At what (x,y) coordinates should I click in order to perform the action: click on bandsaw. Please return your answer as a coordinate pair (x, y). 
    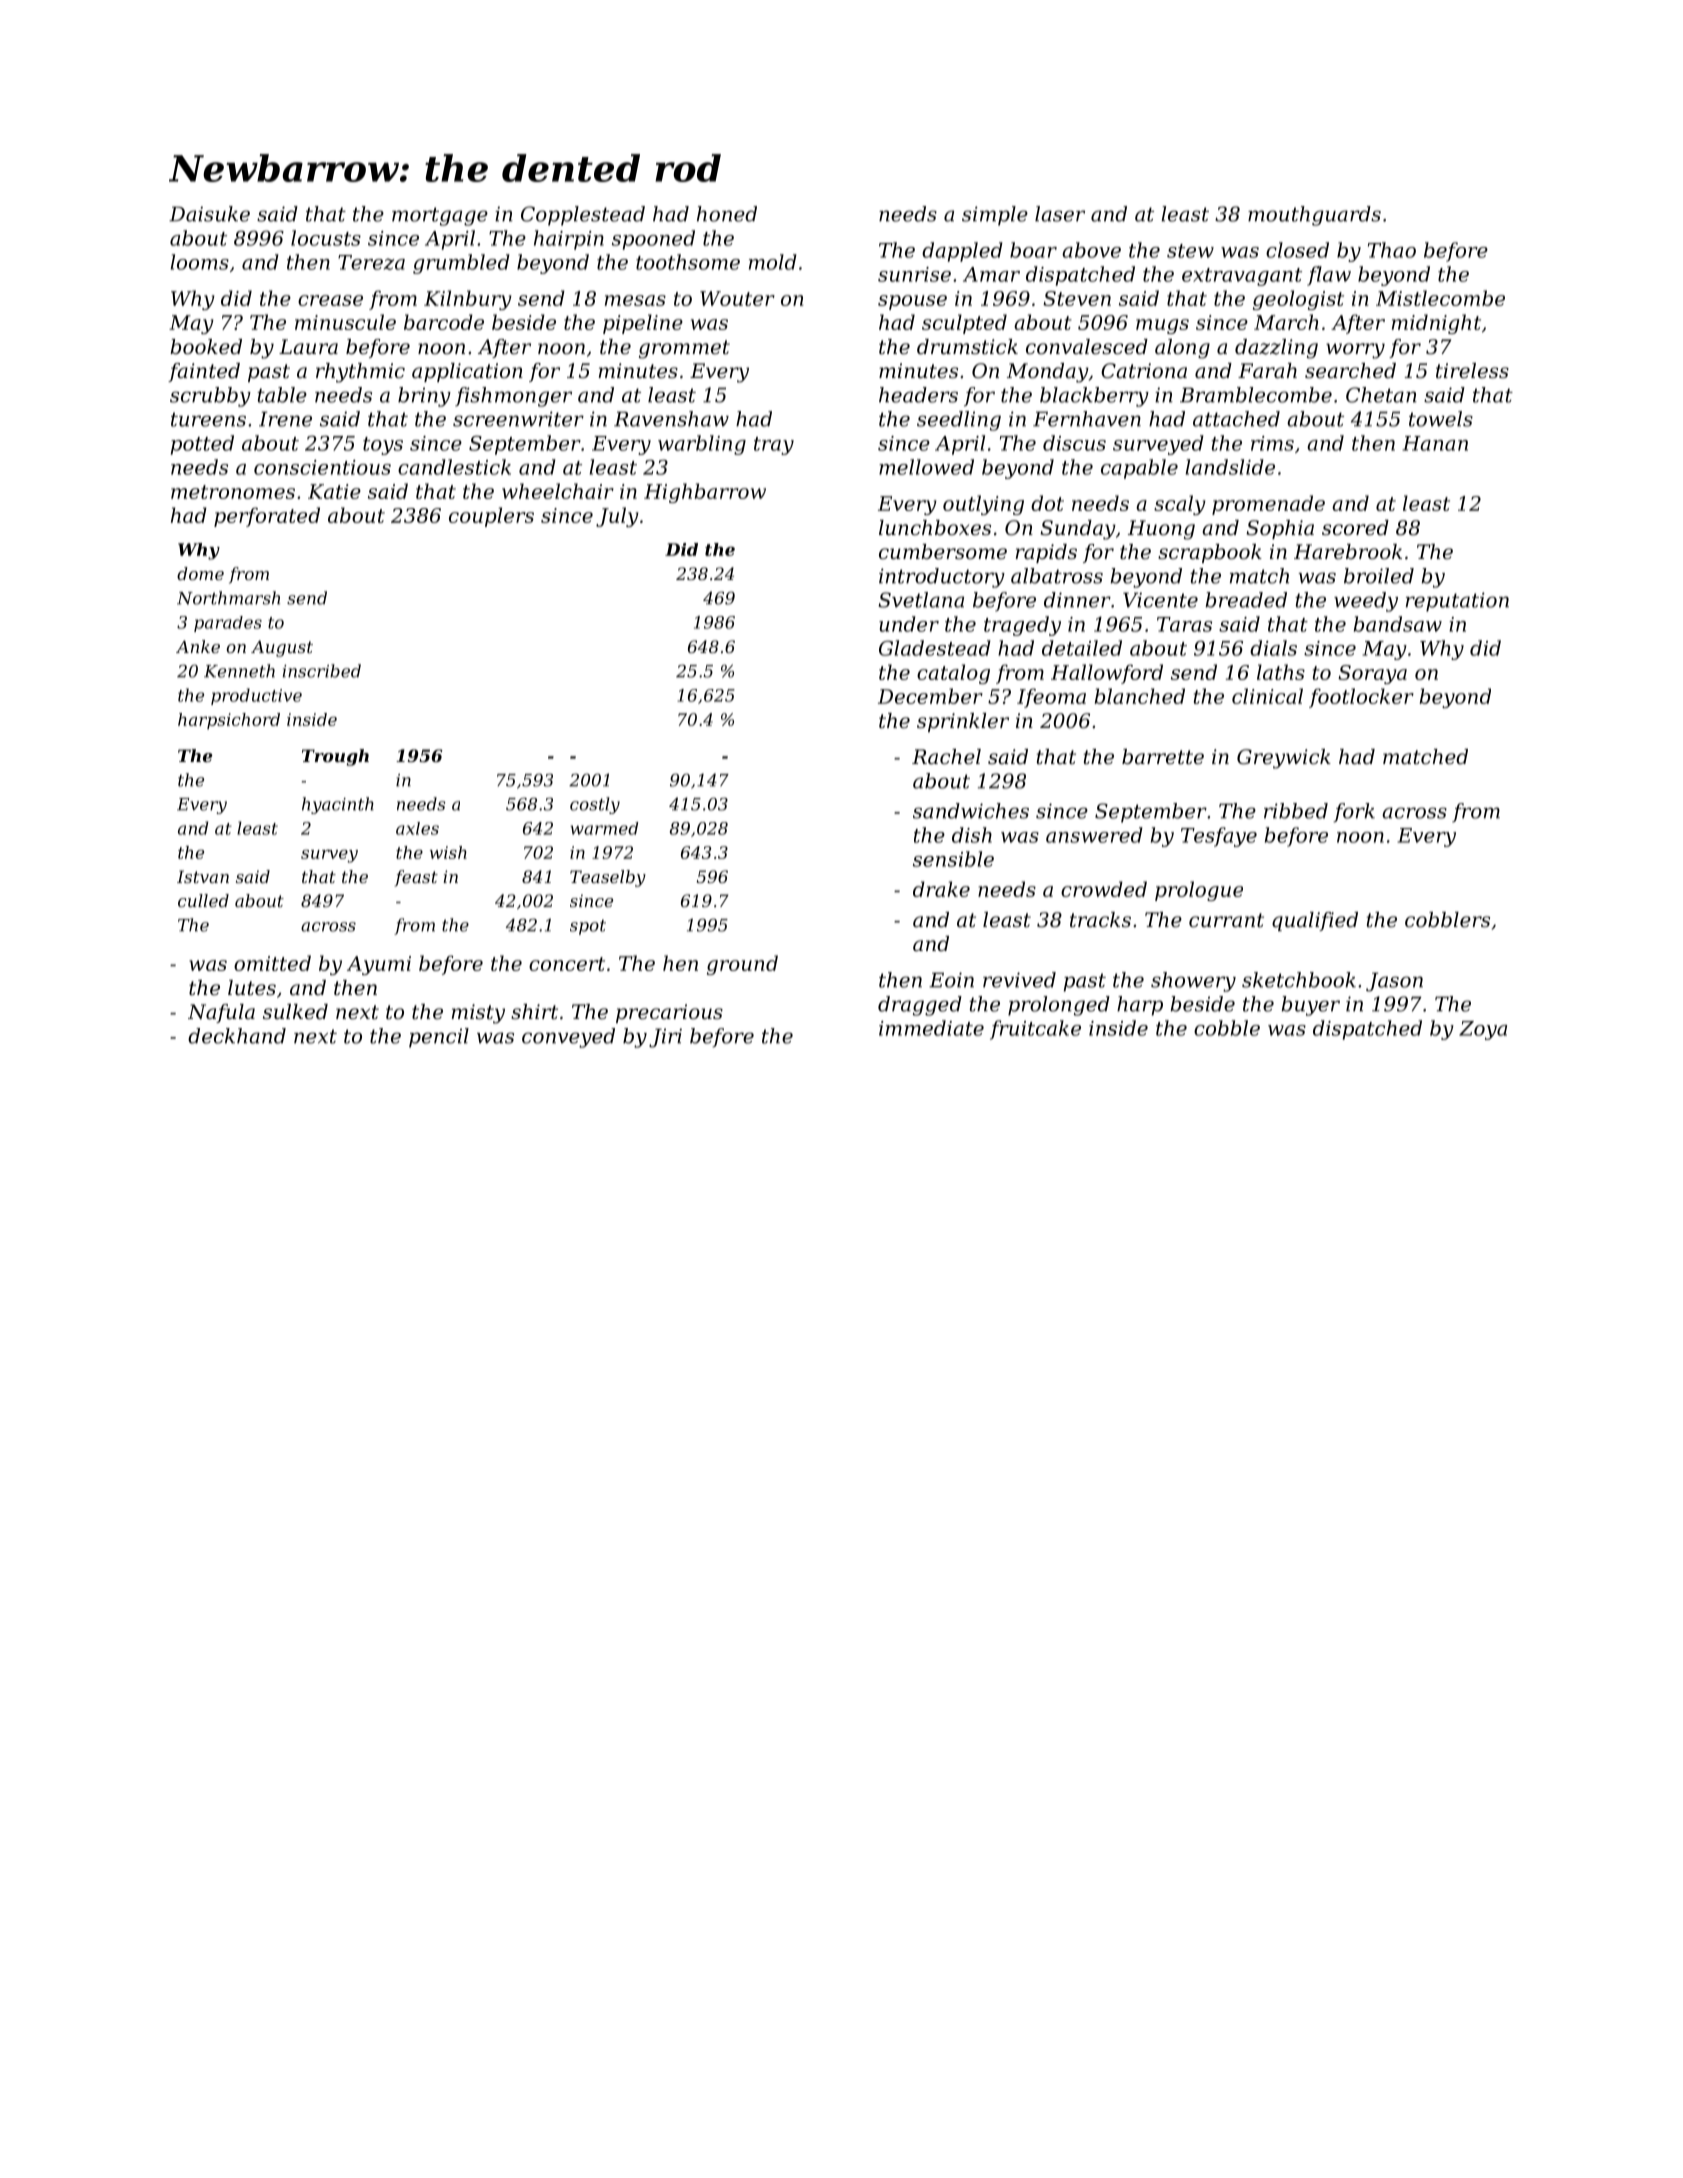
    Looking at the image, I should click on (1398, 624).
